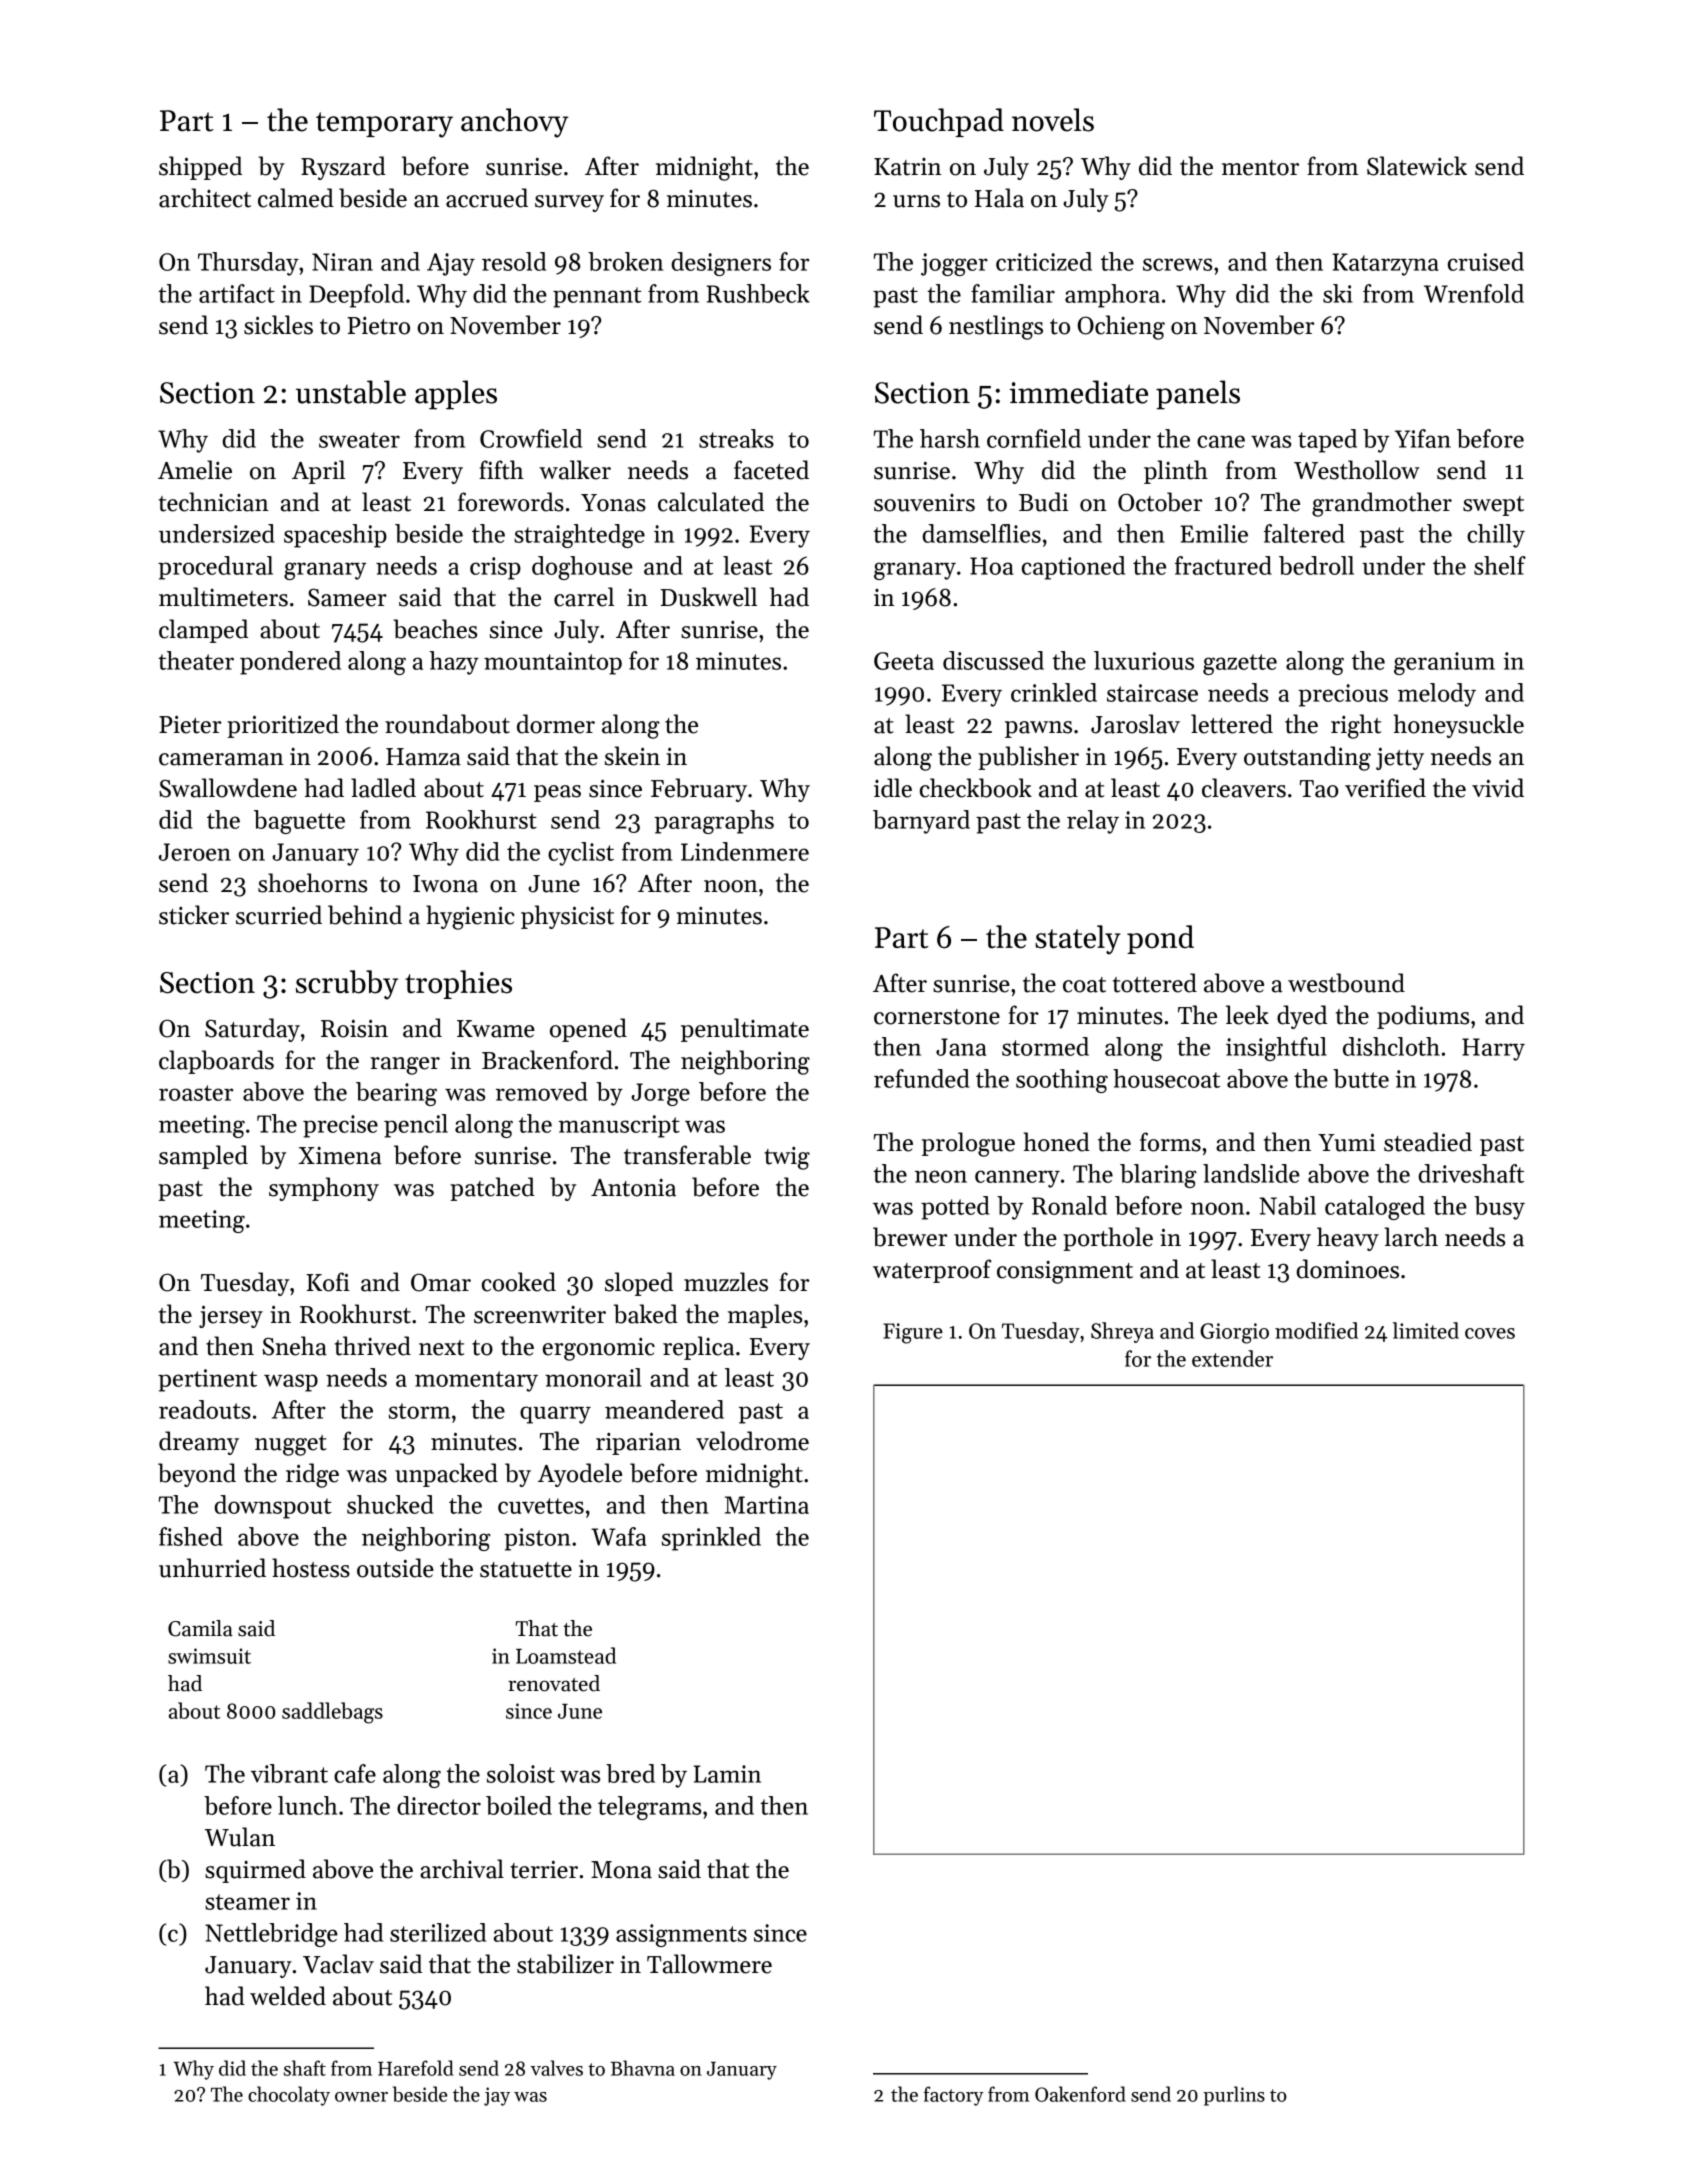  What do you see at coordinates (767, 1505) in the screenshot?
I see `Martina` at bounding box center [767, 1505].
